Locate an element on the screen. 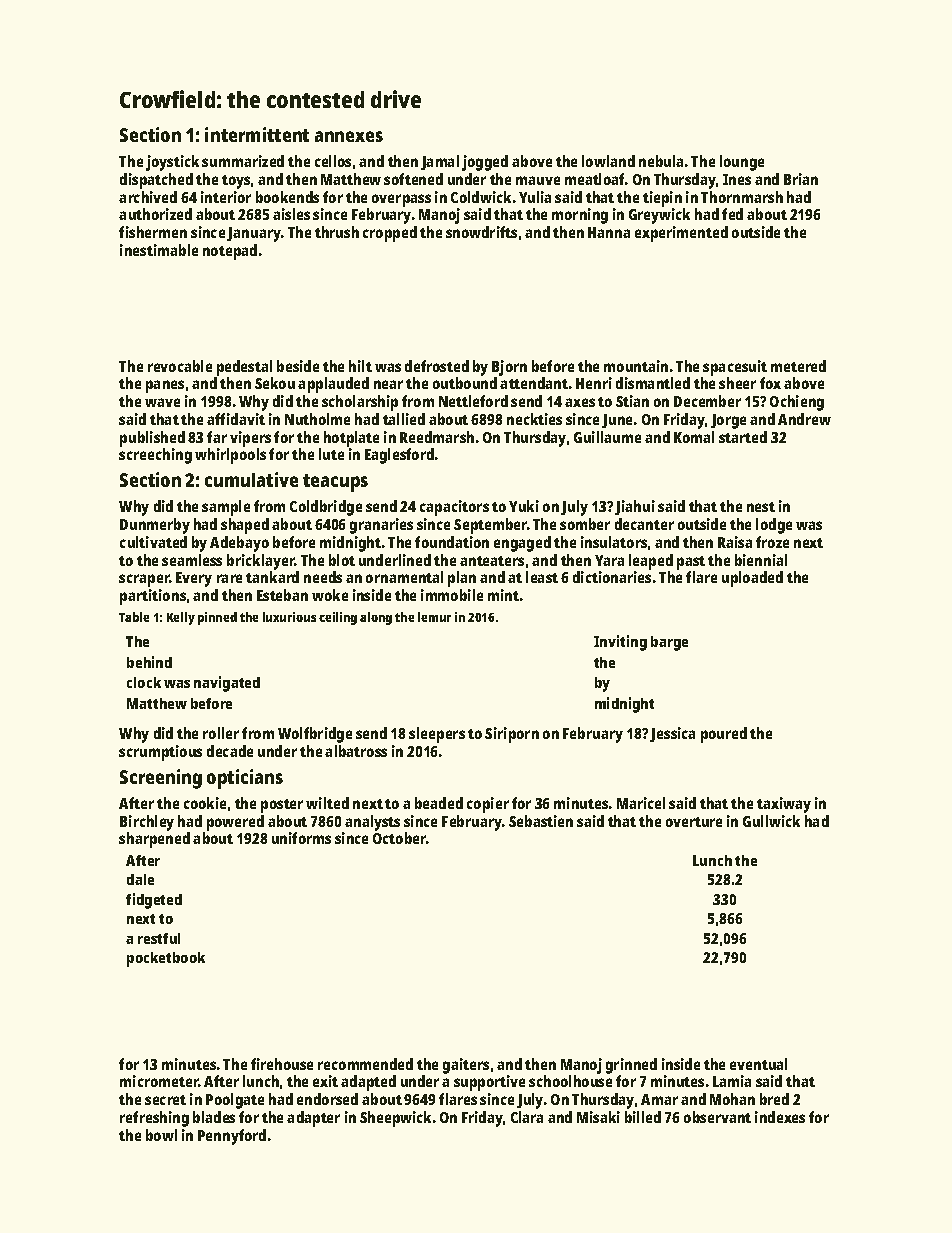  micrometer is located at coordinates (159, 1081).
